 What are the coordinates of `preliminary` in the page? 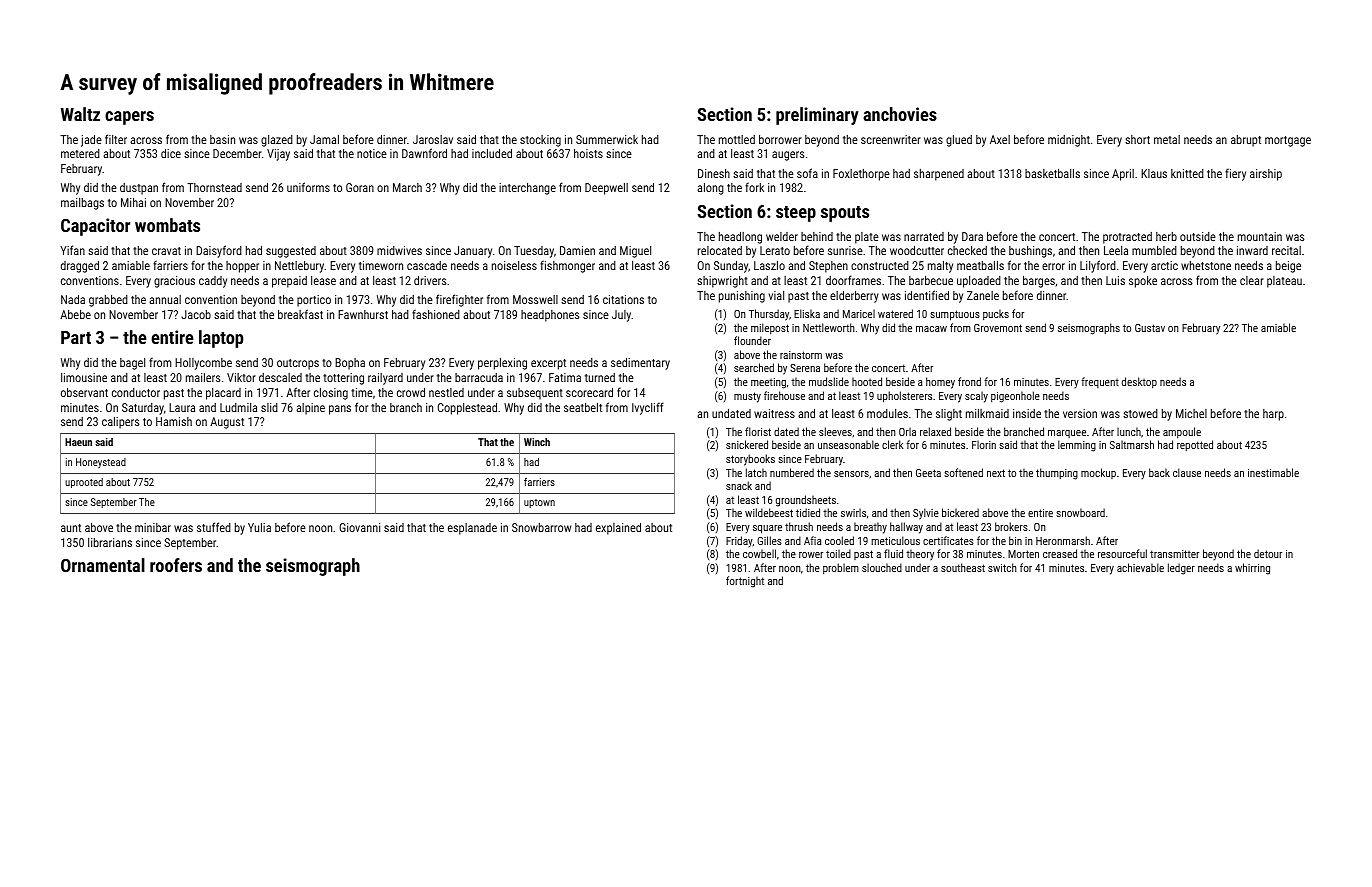 It's located at (817, 116).
